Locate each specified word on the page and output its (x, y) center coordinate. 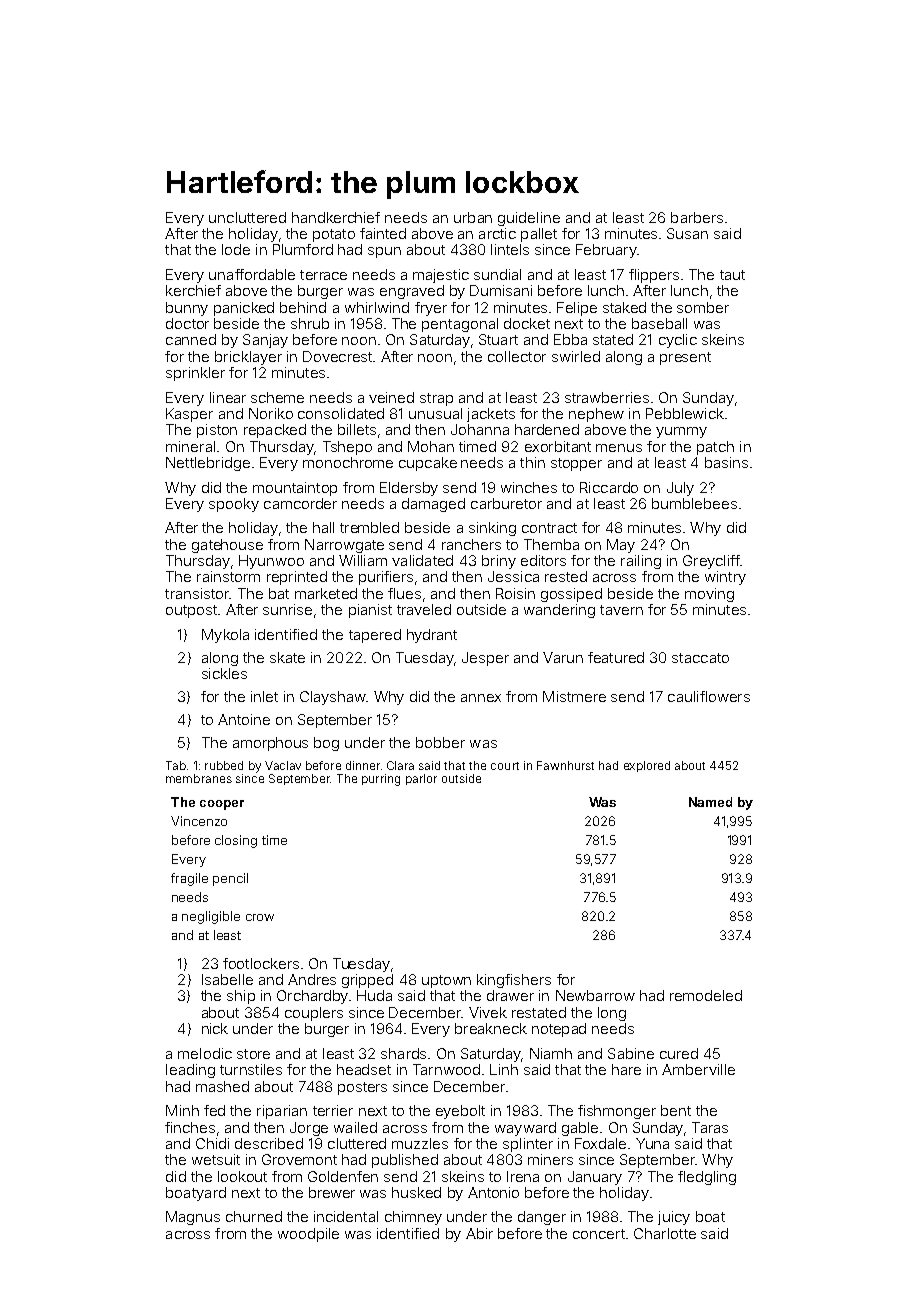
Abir (479, 1233)
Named (710, 802)
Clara (400, 765)
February (606, 251)
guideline (529, 219)
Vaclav (283, 765)
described (269, 1143)
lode (236, 249)
